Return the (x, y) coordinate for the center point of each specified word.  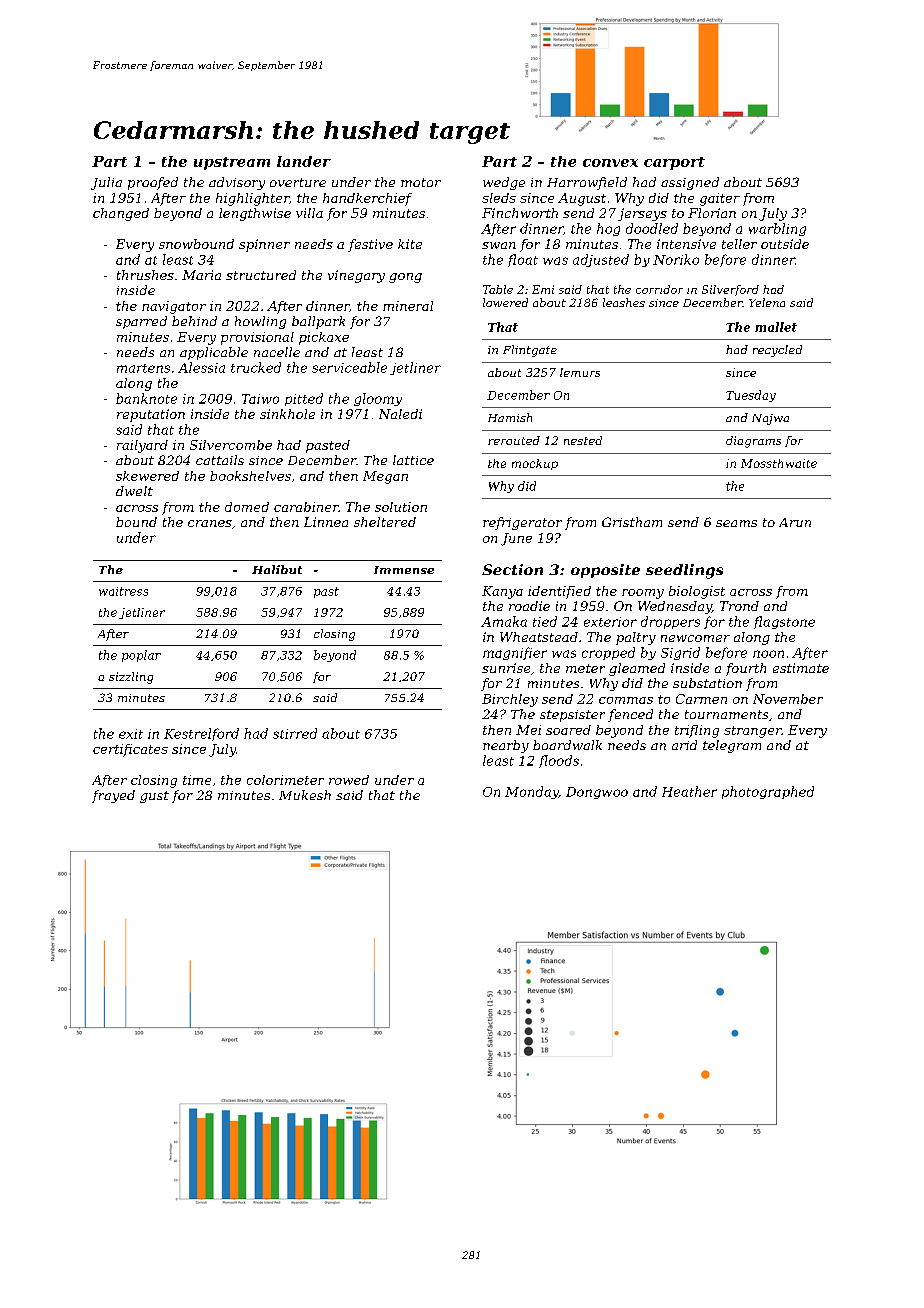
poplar (141, 656)
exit (131, 734)
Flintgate (530, 351)
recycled (777, 351)
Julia (106, 183)
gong (405, 278)
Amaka (504, 621)
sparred (141, 322)
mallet (776, 327)
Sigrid (680, 653)
